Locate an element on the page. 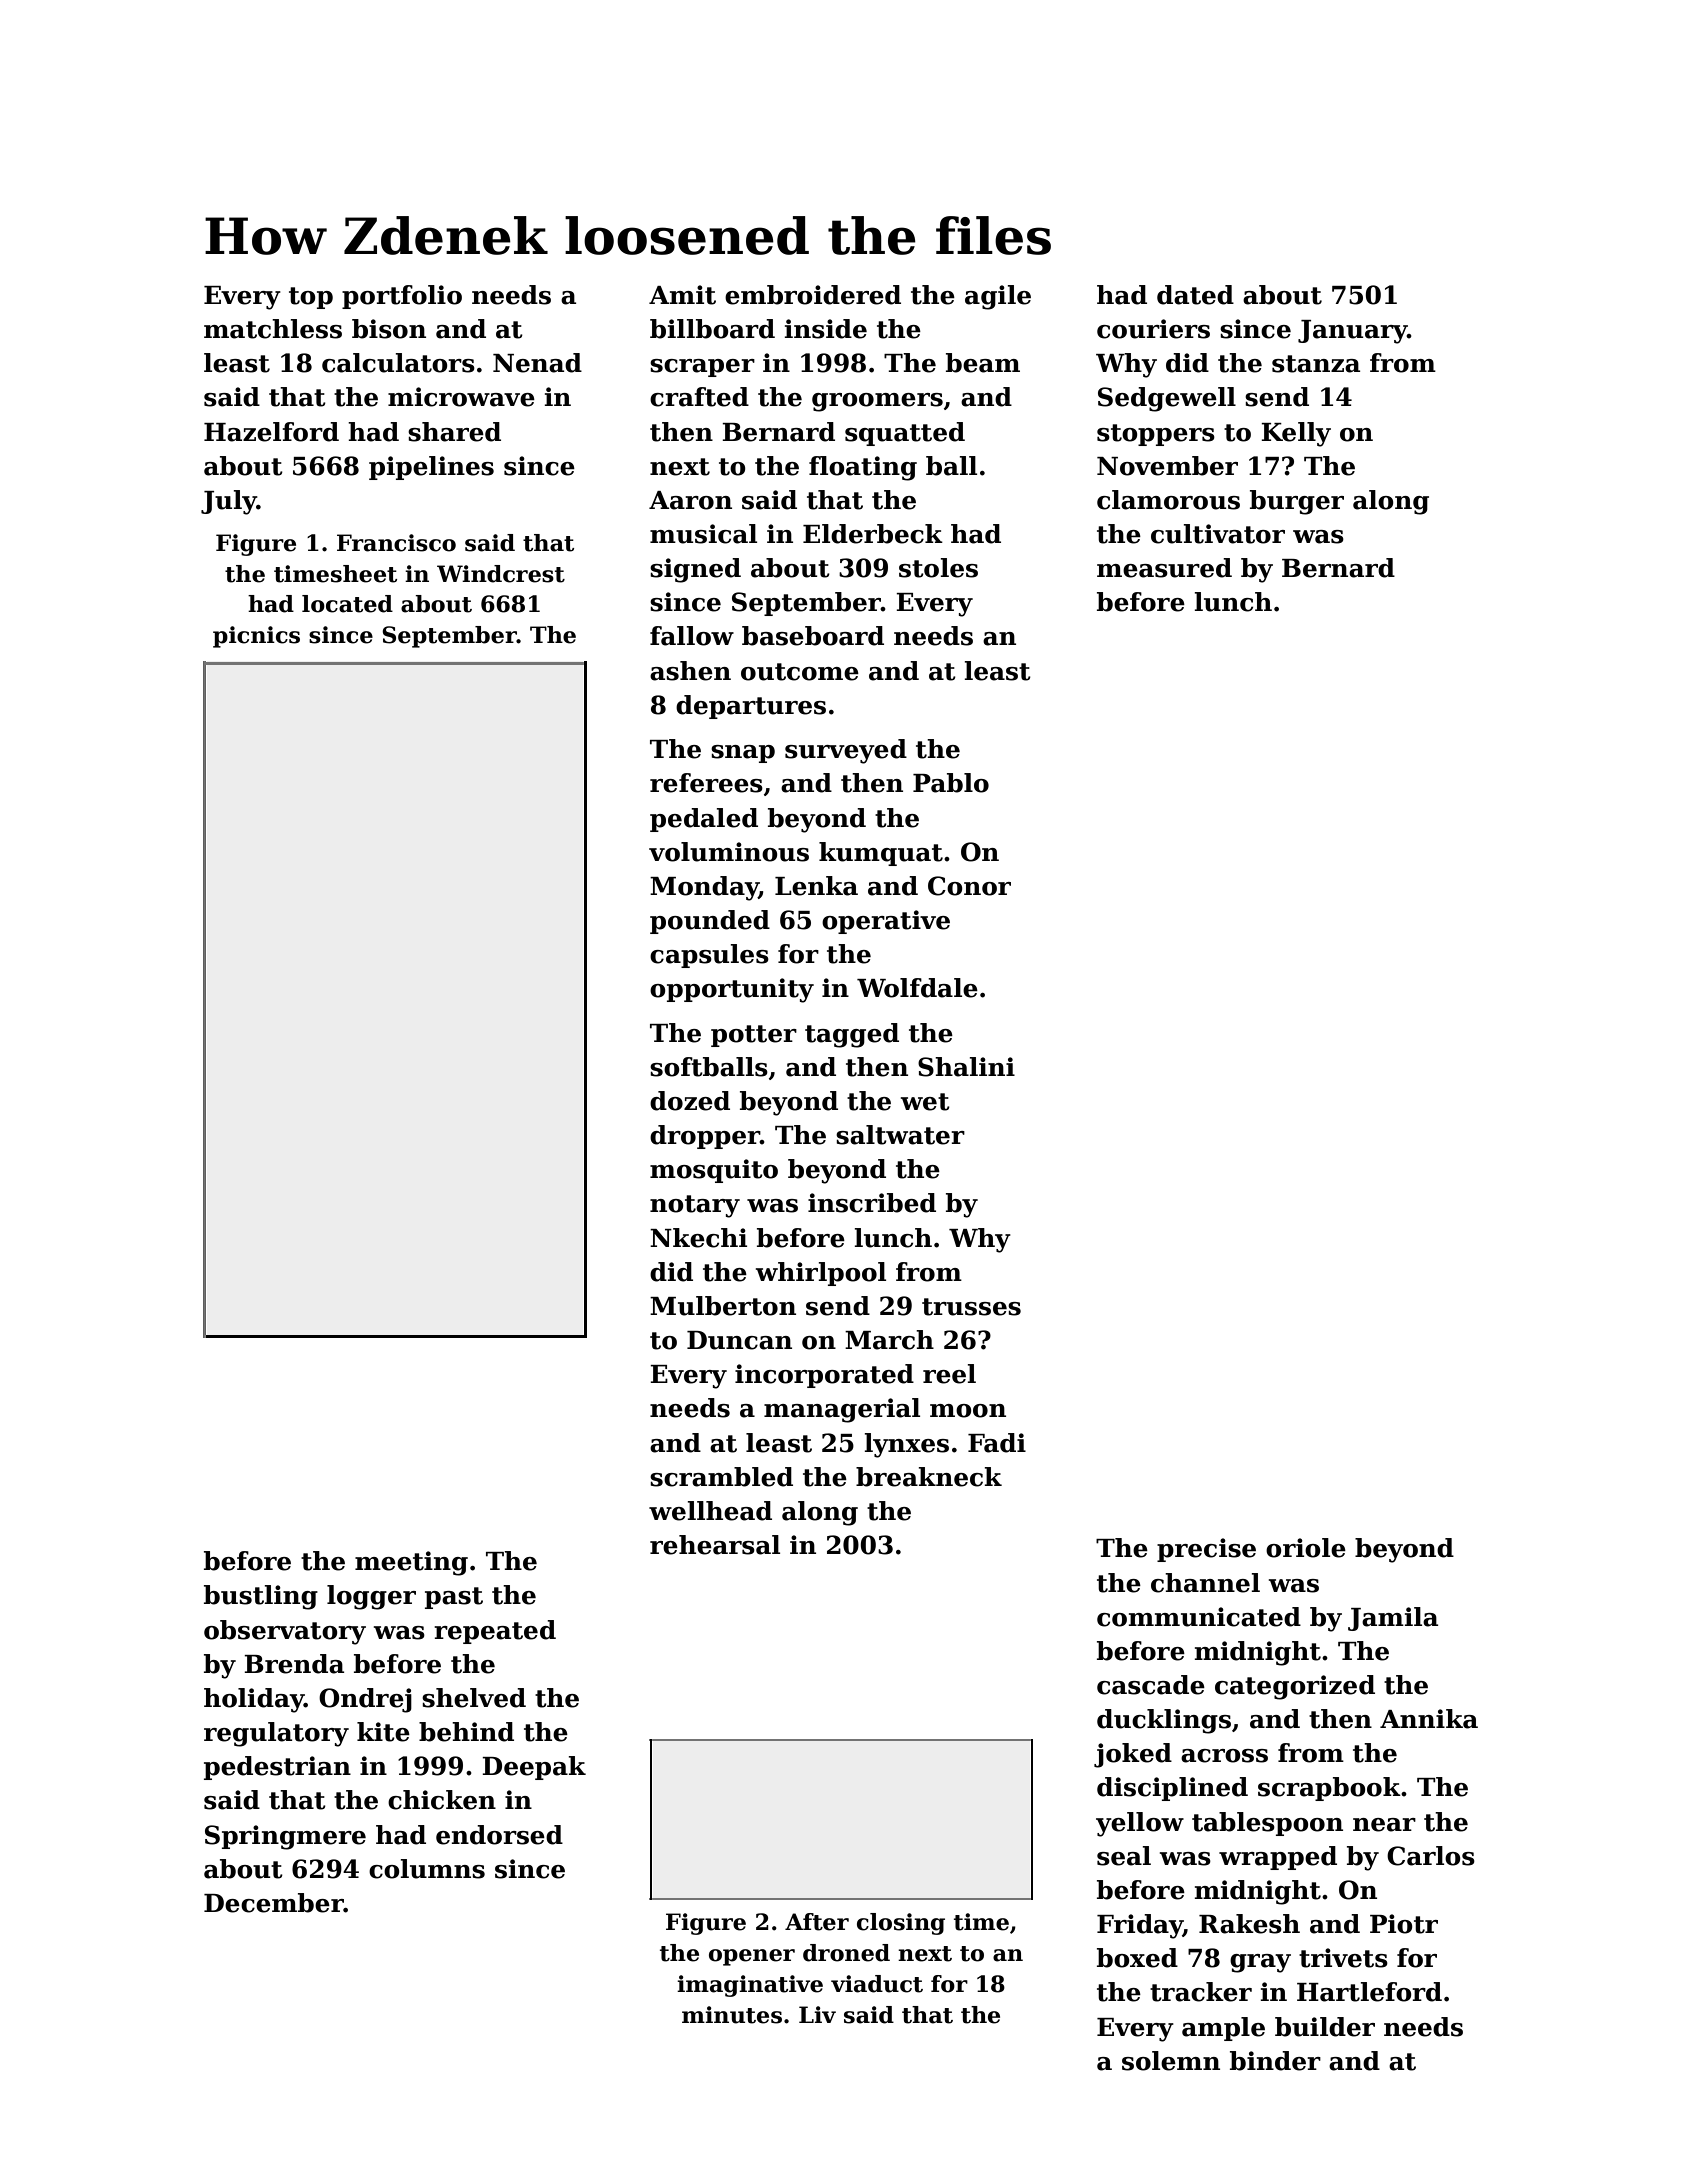 The image size is (1683, 2178). calculators is located at coordinates (398, 363).
